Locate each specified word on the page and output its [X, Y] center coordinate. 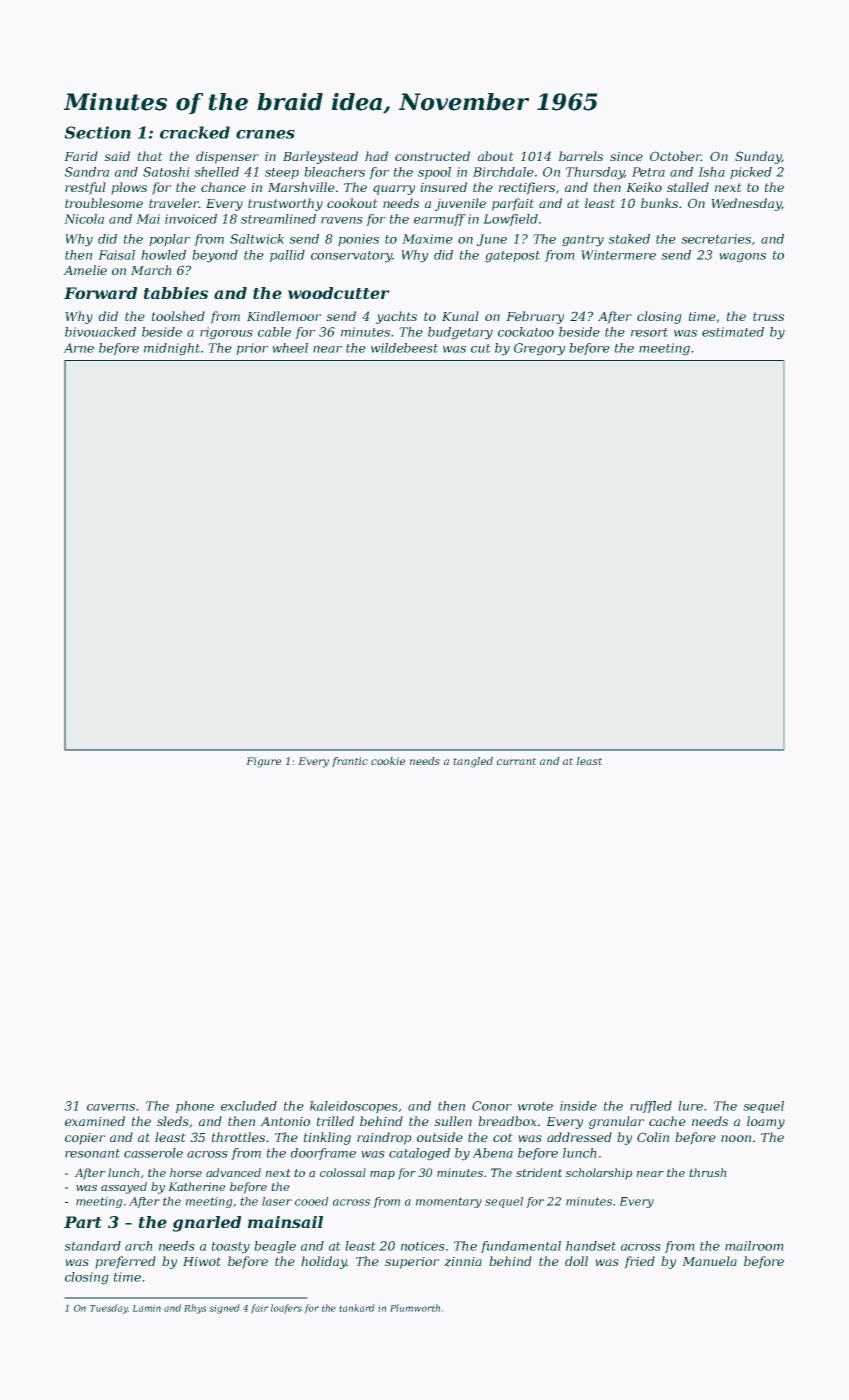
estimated [733, 332]
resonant [92, 1153]
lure [690, 1106]
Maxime [427, 239]
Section [97, 132]
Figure [263, 762]
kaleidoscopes [354, 1107]
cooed [312, 1201]
